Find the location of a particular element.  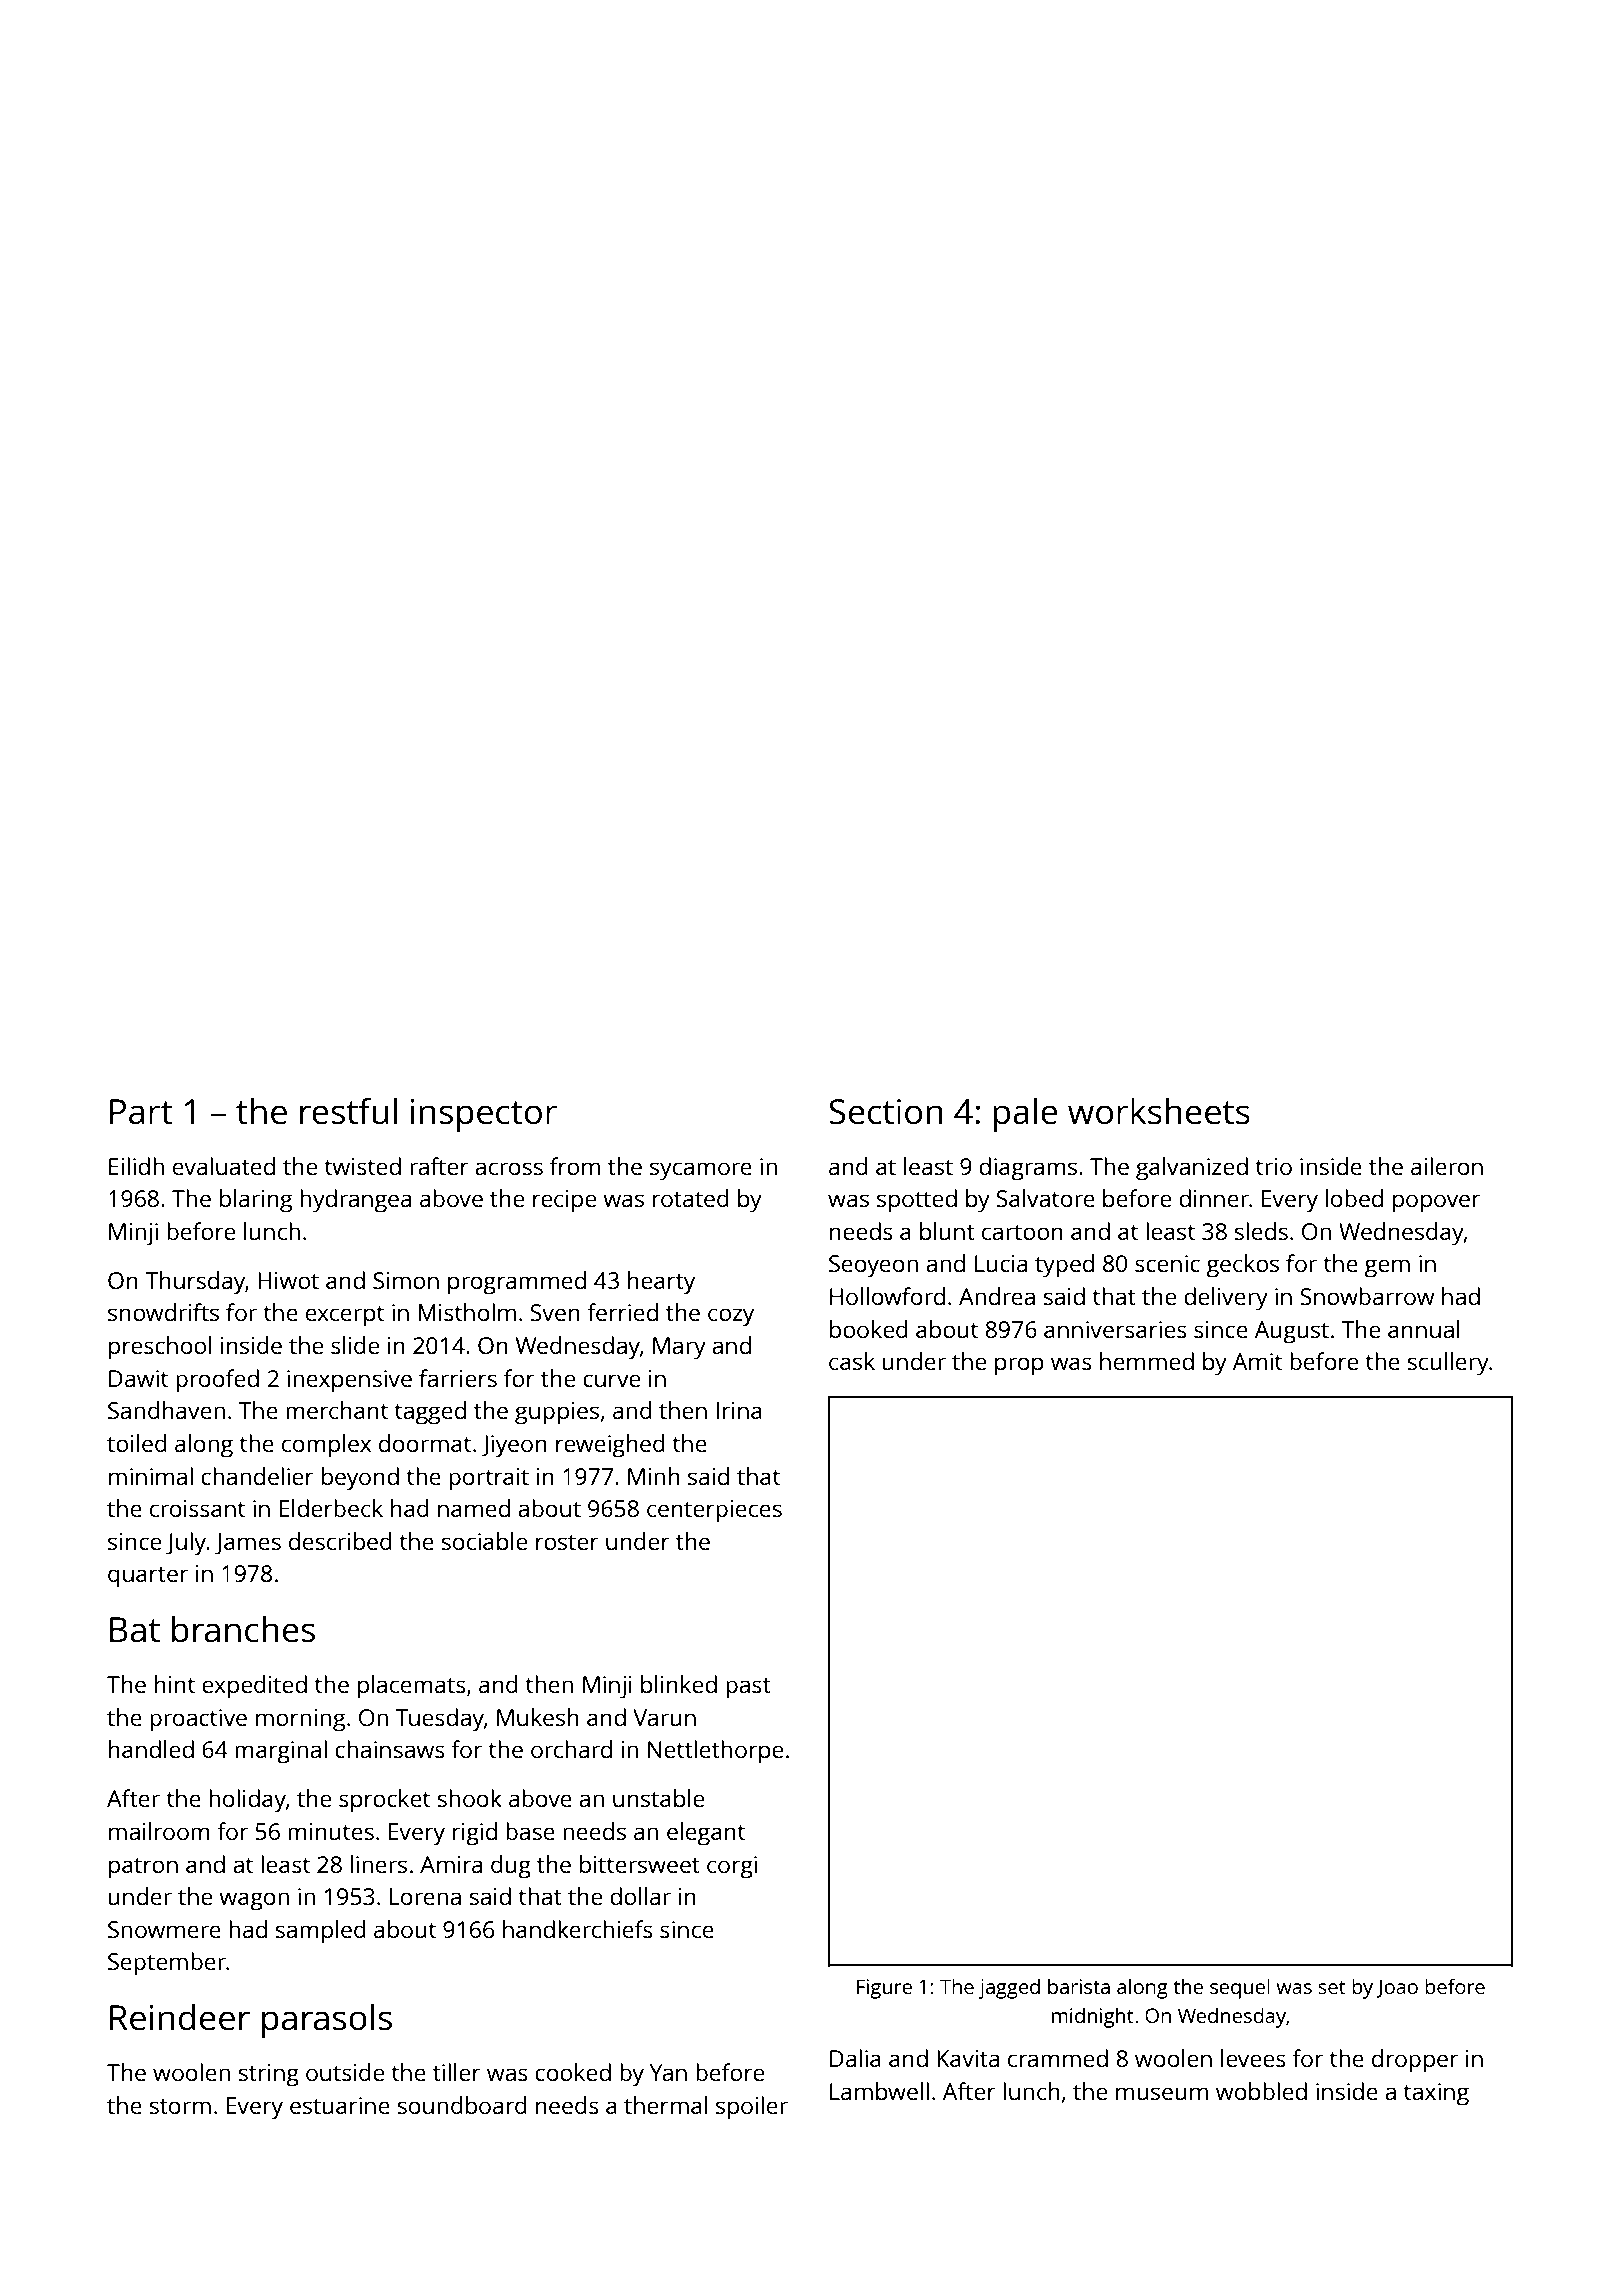

spoiler is located at coordinates (752, 2108).
